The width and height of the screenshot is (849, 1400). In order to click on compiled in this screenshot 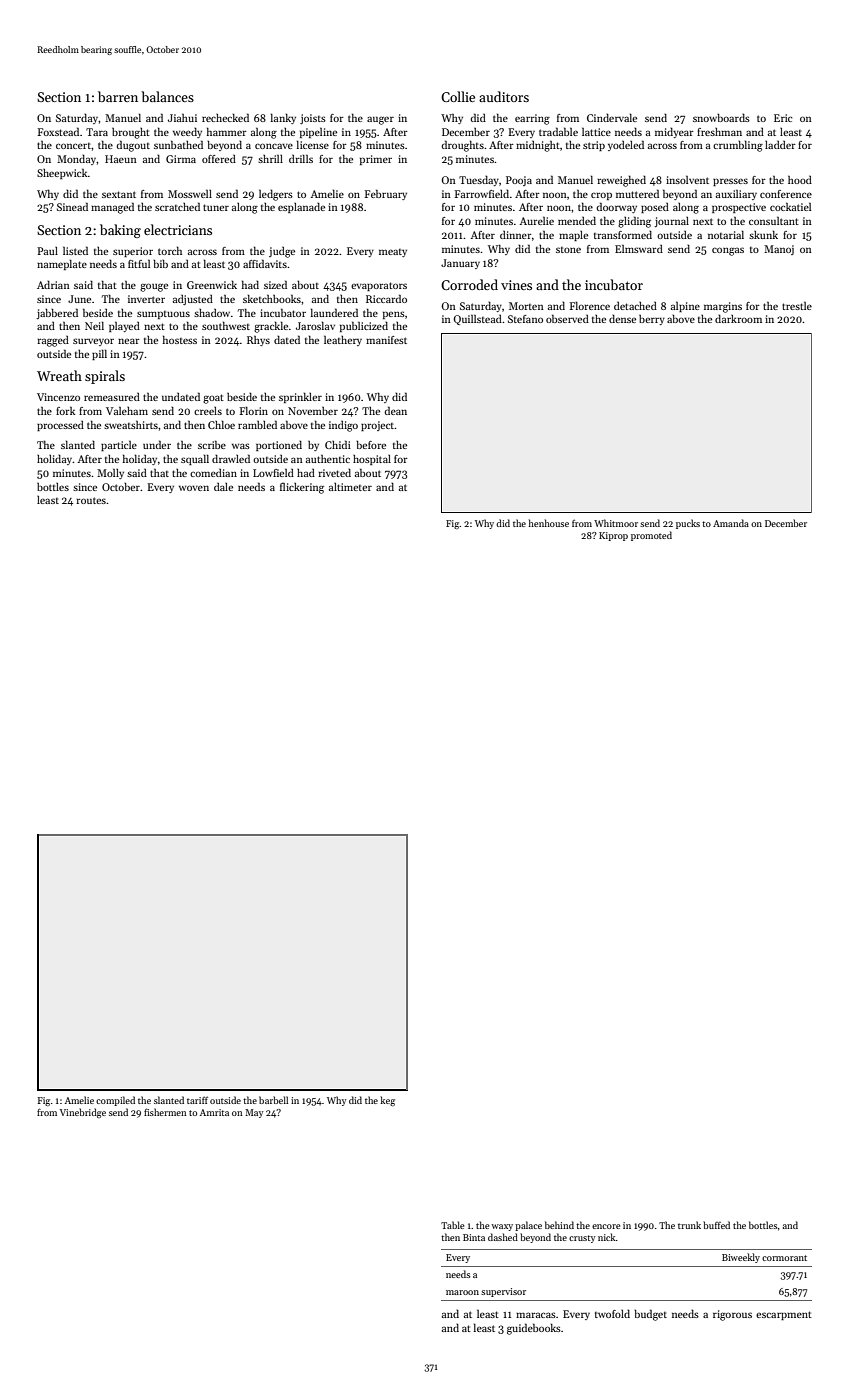, I will do `click(115, 1101)`.
